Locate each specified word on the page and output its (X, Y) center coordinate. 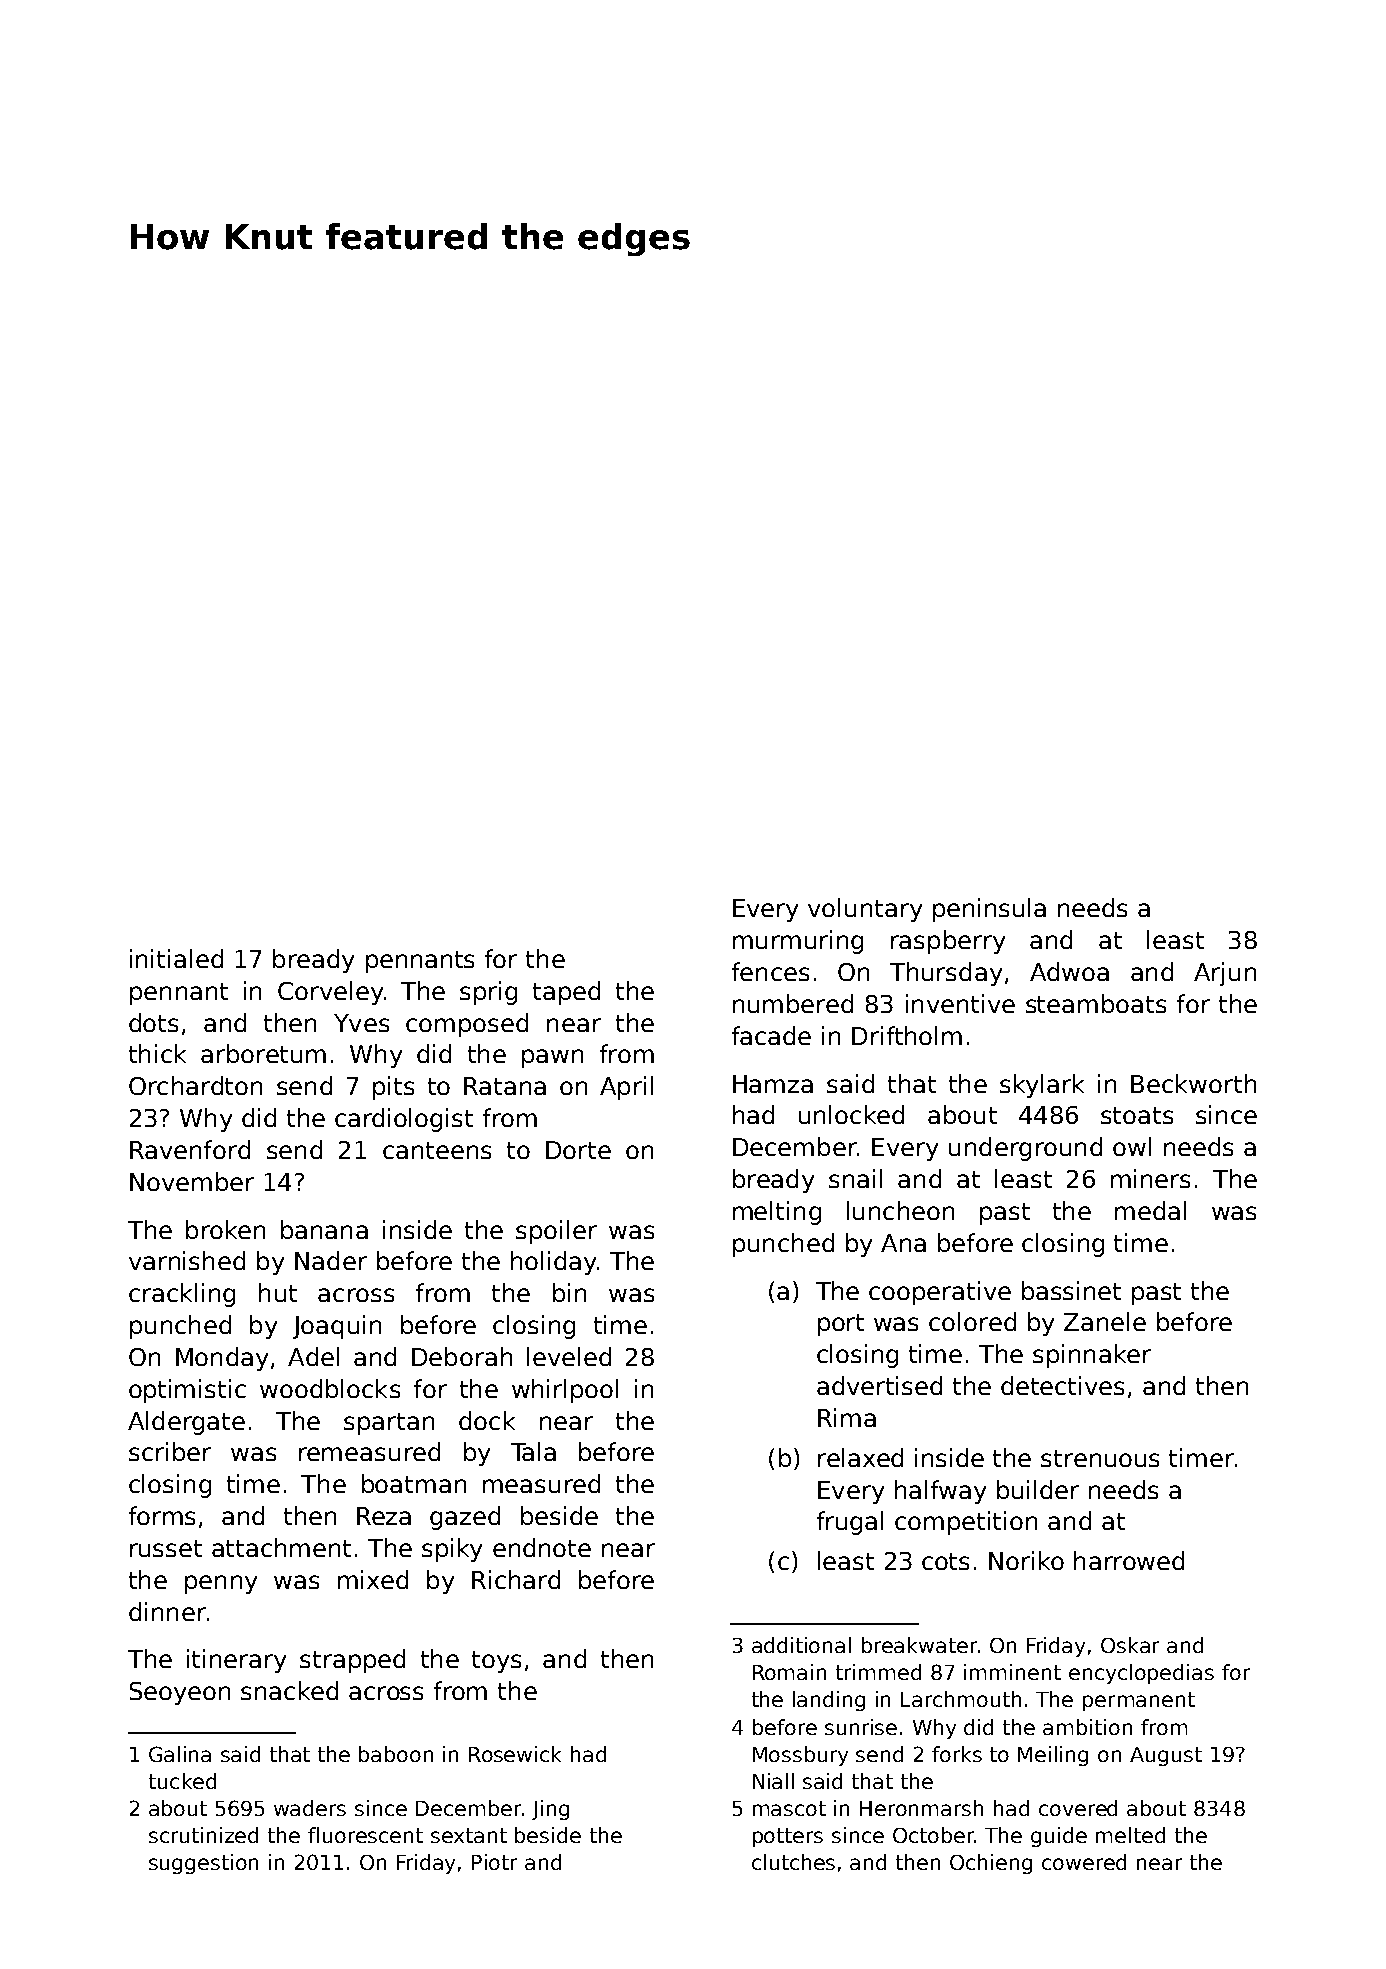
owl (1132, 1146)
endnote (542, 1547)
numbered (793, 1003)
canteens (437, 1150)
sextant (469, 1835)
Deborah (462, 1356)
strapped (352, 1661)
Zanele (1105, 1321)
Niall (773, 1781)
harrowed (1129, 1560)
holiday (553, 1263)
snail (855, 1178)
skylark (1042, 1086)
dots (153, 1022)
